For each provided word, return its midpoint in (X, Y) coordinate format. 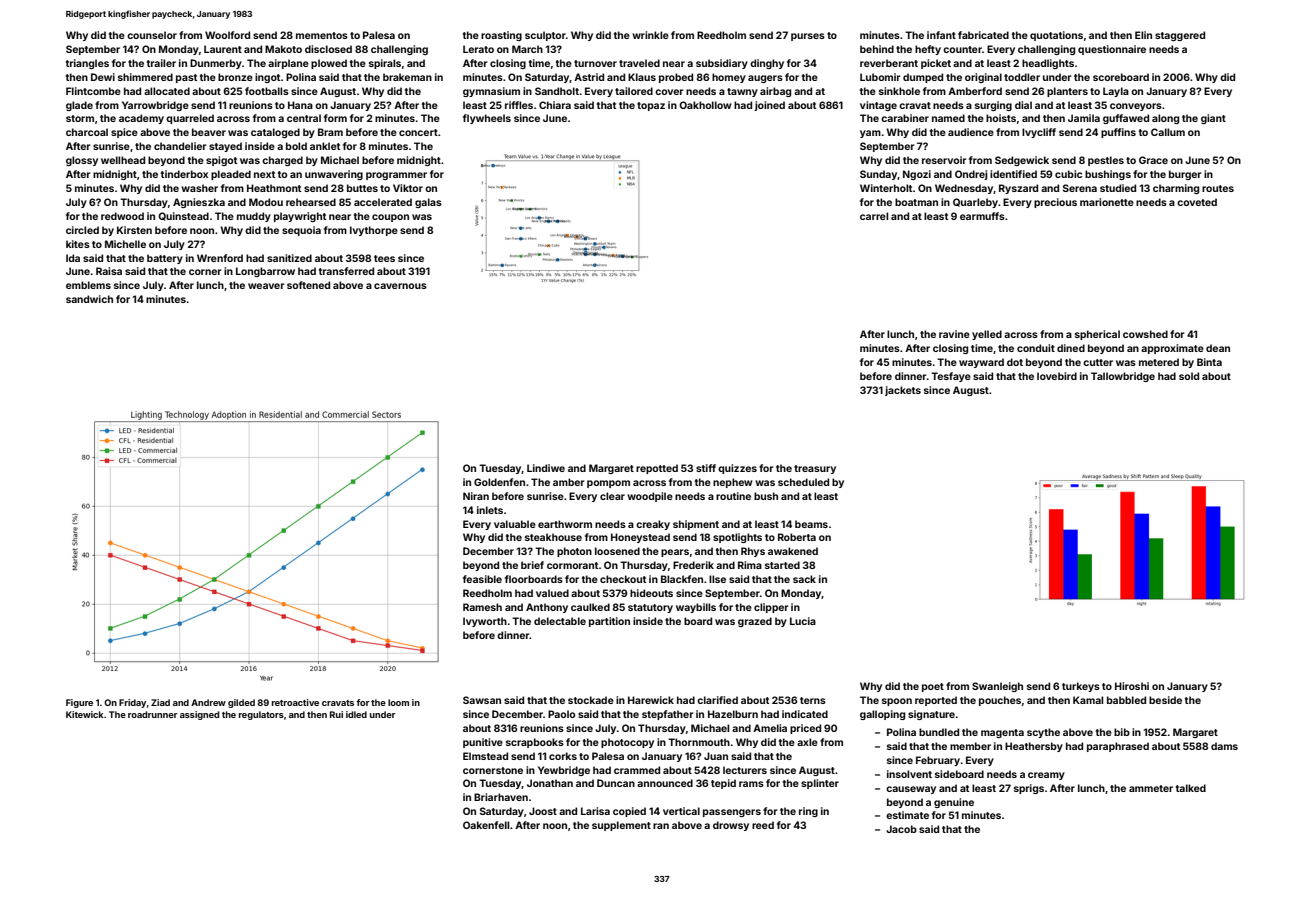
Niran (476, 496)
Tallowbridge (1123, 377)
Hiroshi (1132, 686)
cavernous (400, 286)
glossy (82, 161)
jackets (903, 391)
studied (1118, 188)
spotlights (737, 538)
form (335, 118)
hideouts (651, 593)
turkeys (1081, 687)
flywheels (487, 119)
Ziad (160, 702)
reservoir (944, 160)
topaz (651, 106)
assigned (199, 715)
